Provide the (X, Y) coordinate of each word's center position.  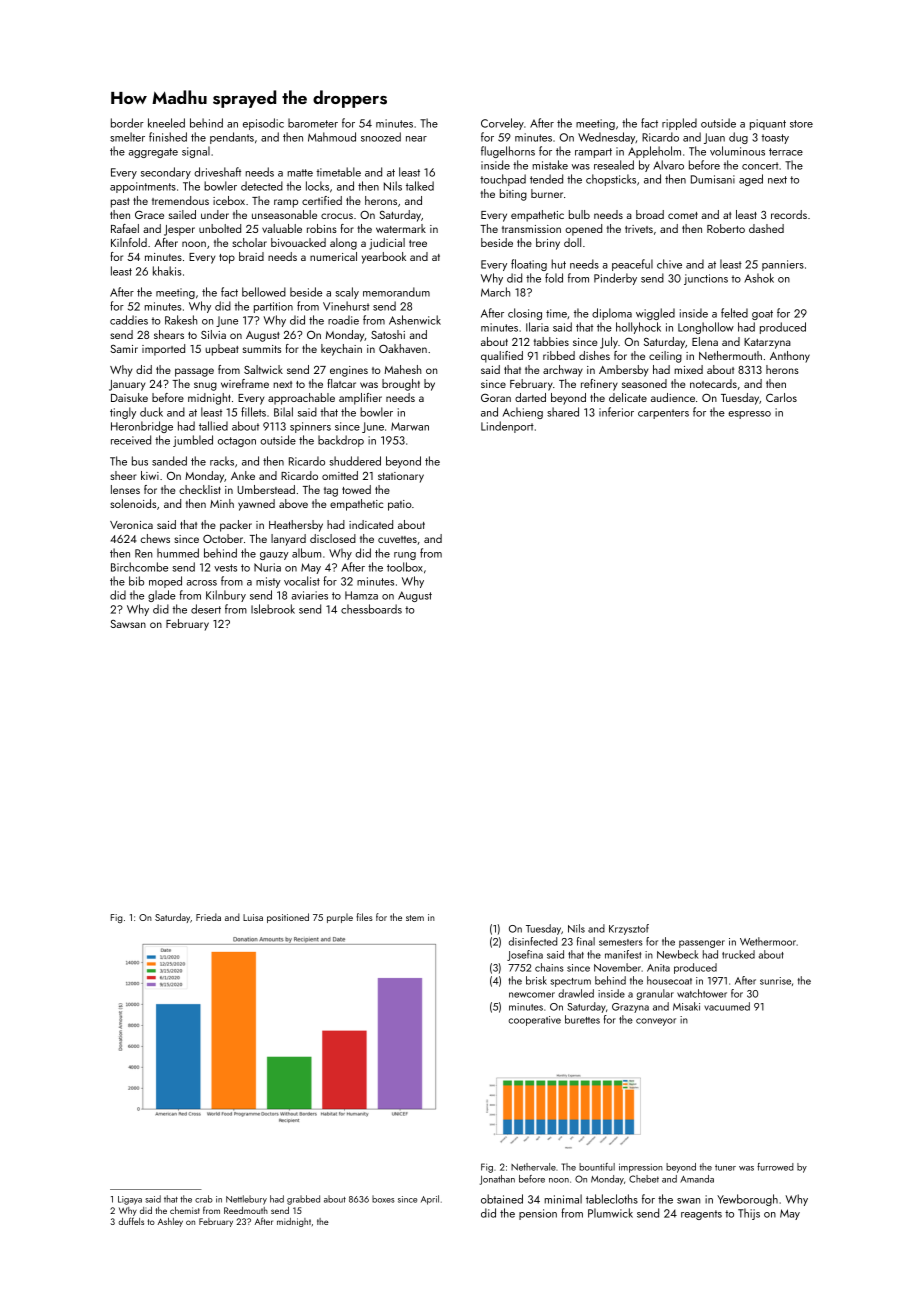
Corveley (502, 124)
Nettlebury (246, 1200)
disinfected (533, 941)
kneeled (166, 123)
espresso (749, 415)
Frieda (208, 917)
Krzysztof (629, 929)
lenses (125, 489)
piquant (768, 124)
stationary (401, 477)
